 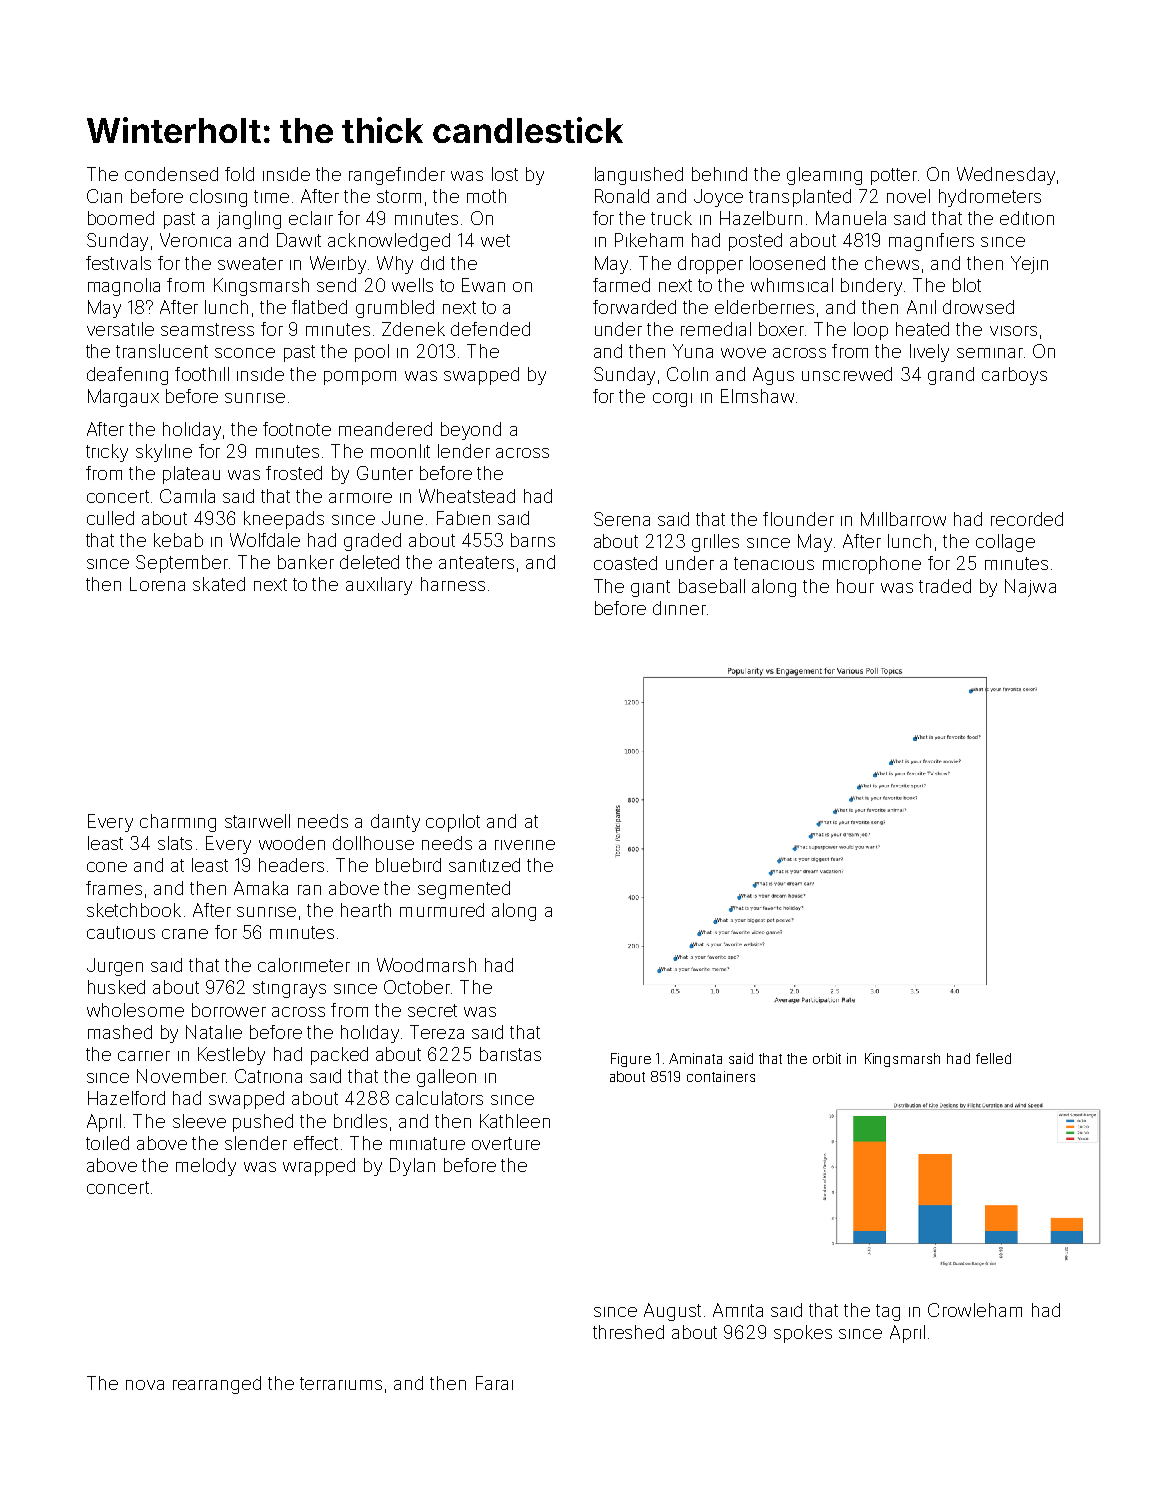 I want to click on threshed, so click(x=628, y=1332).
